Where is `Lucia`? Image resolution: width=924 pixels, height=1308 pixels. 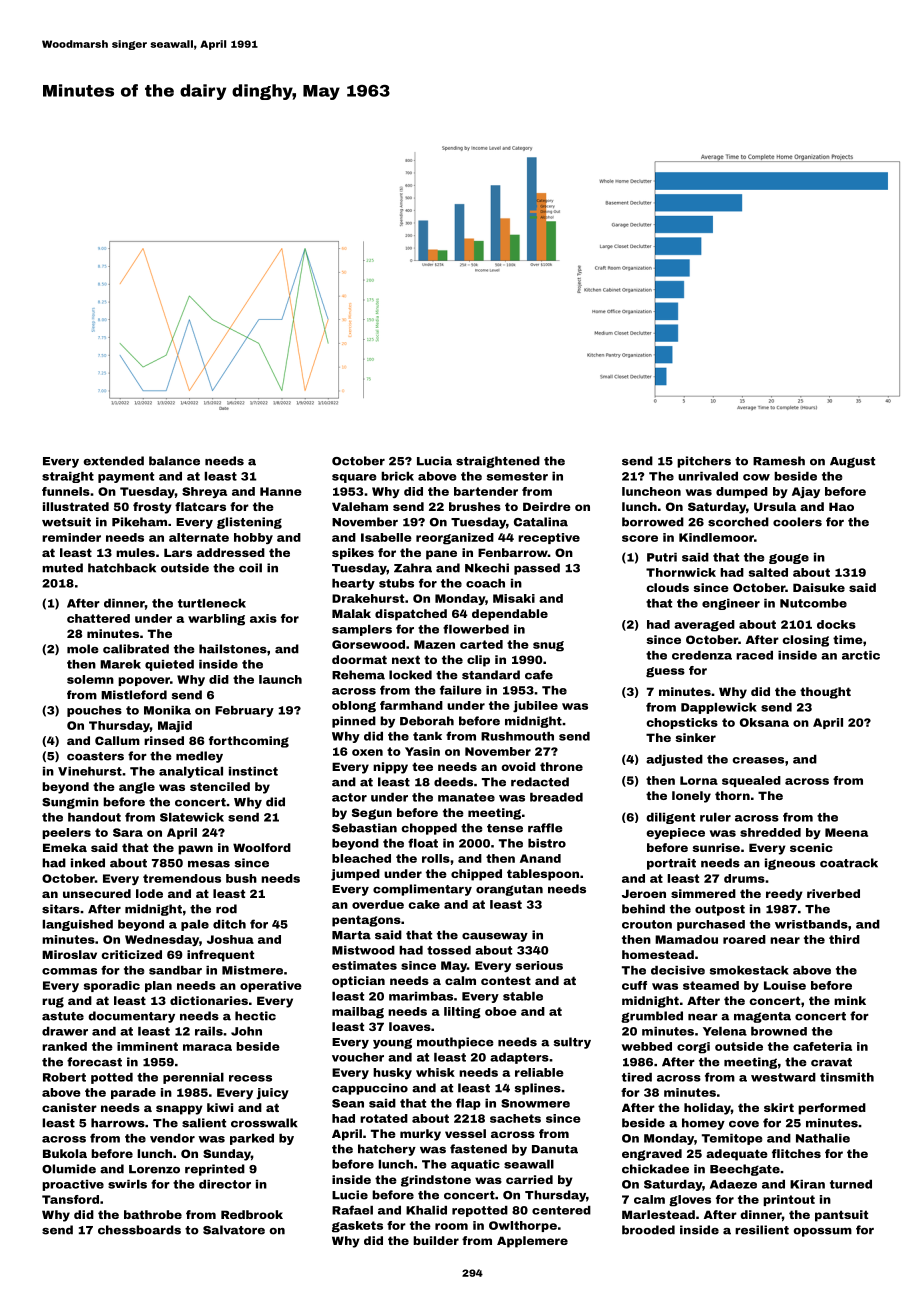 Lucia is located at coordinates (434, 461).
